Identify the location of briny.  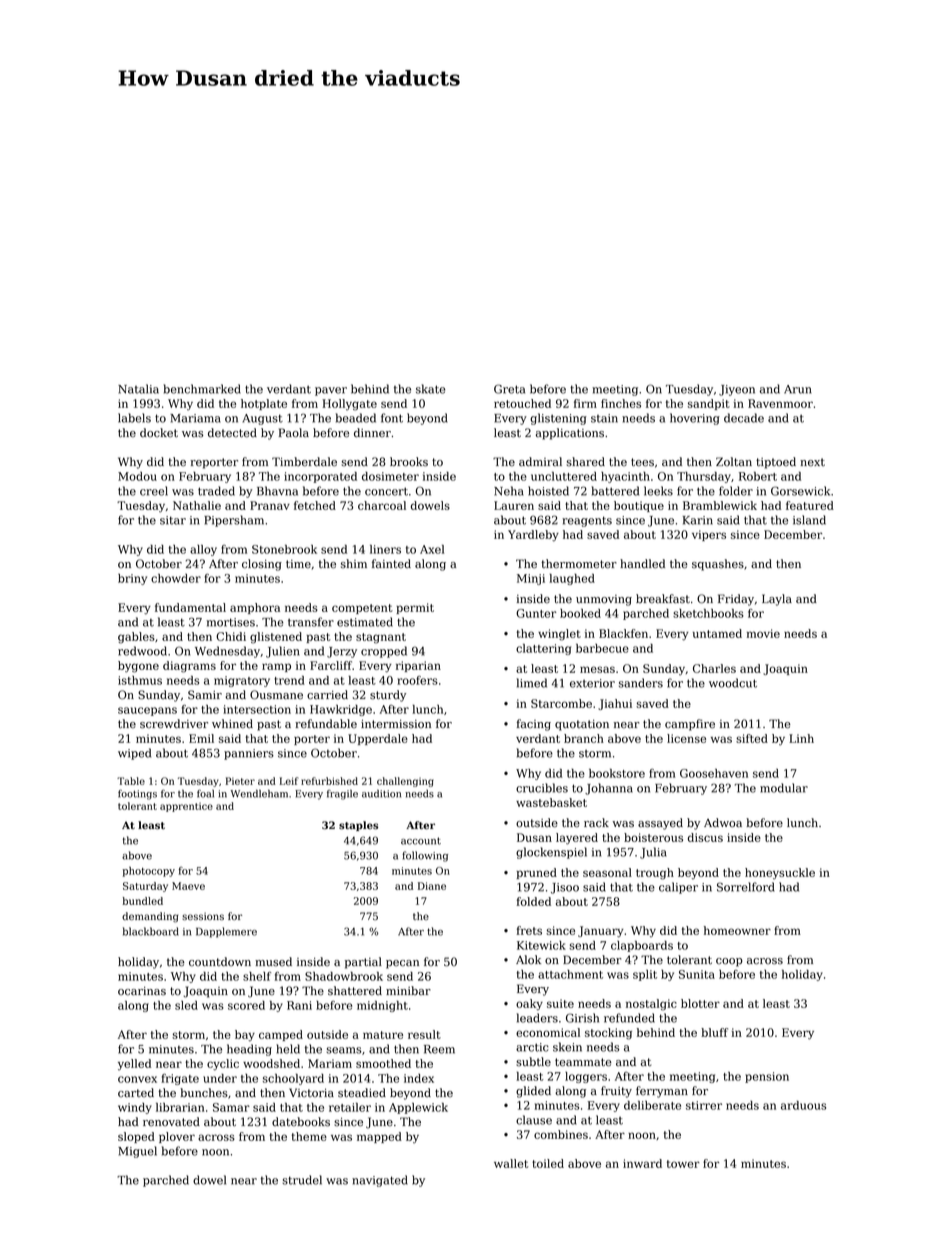
(132, 579).
